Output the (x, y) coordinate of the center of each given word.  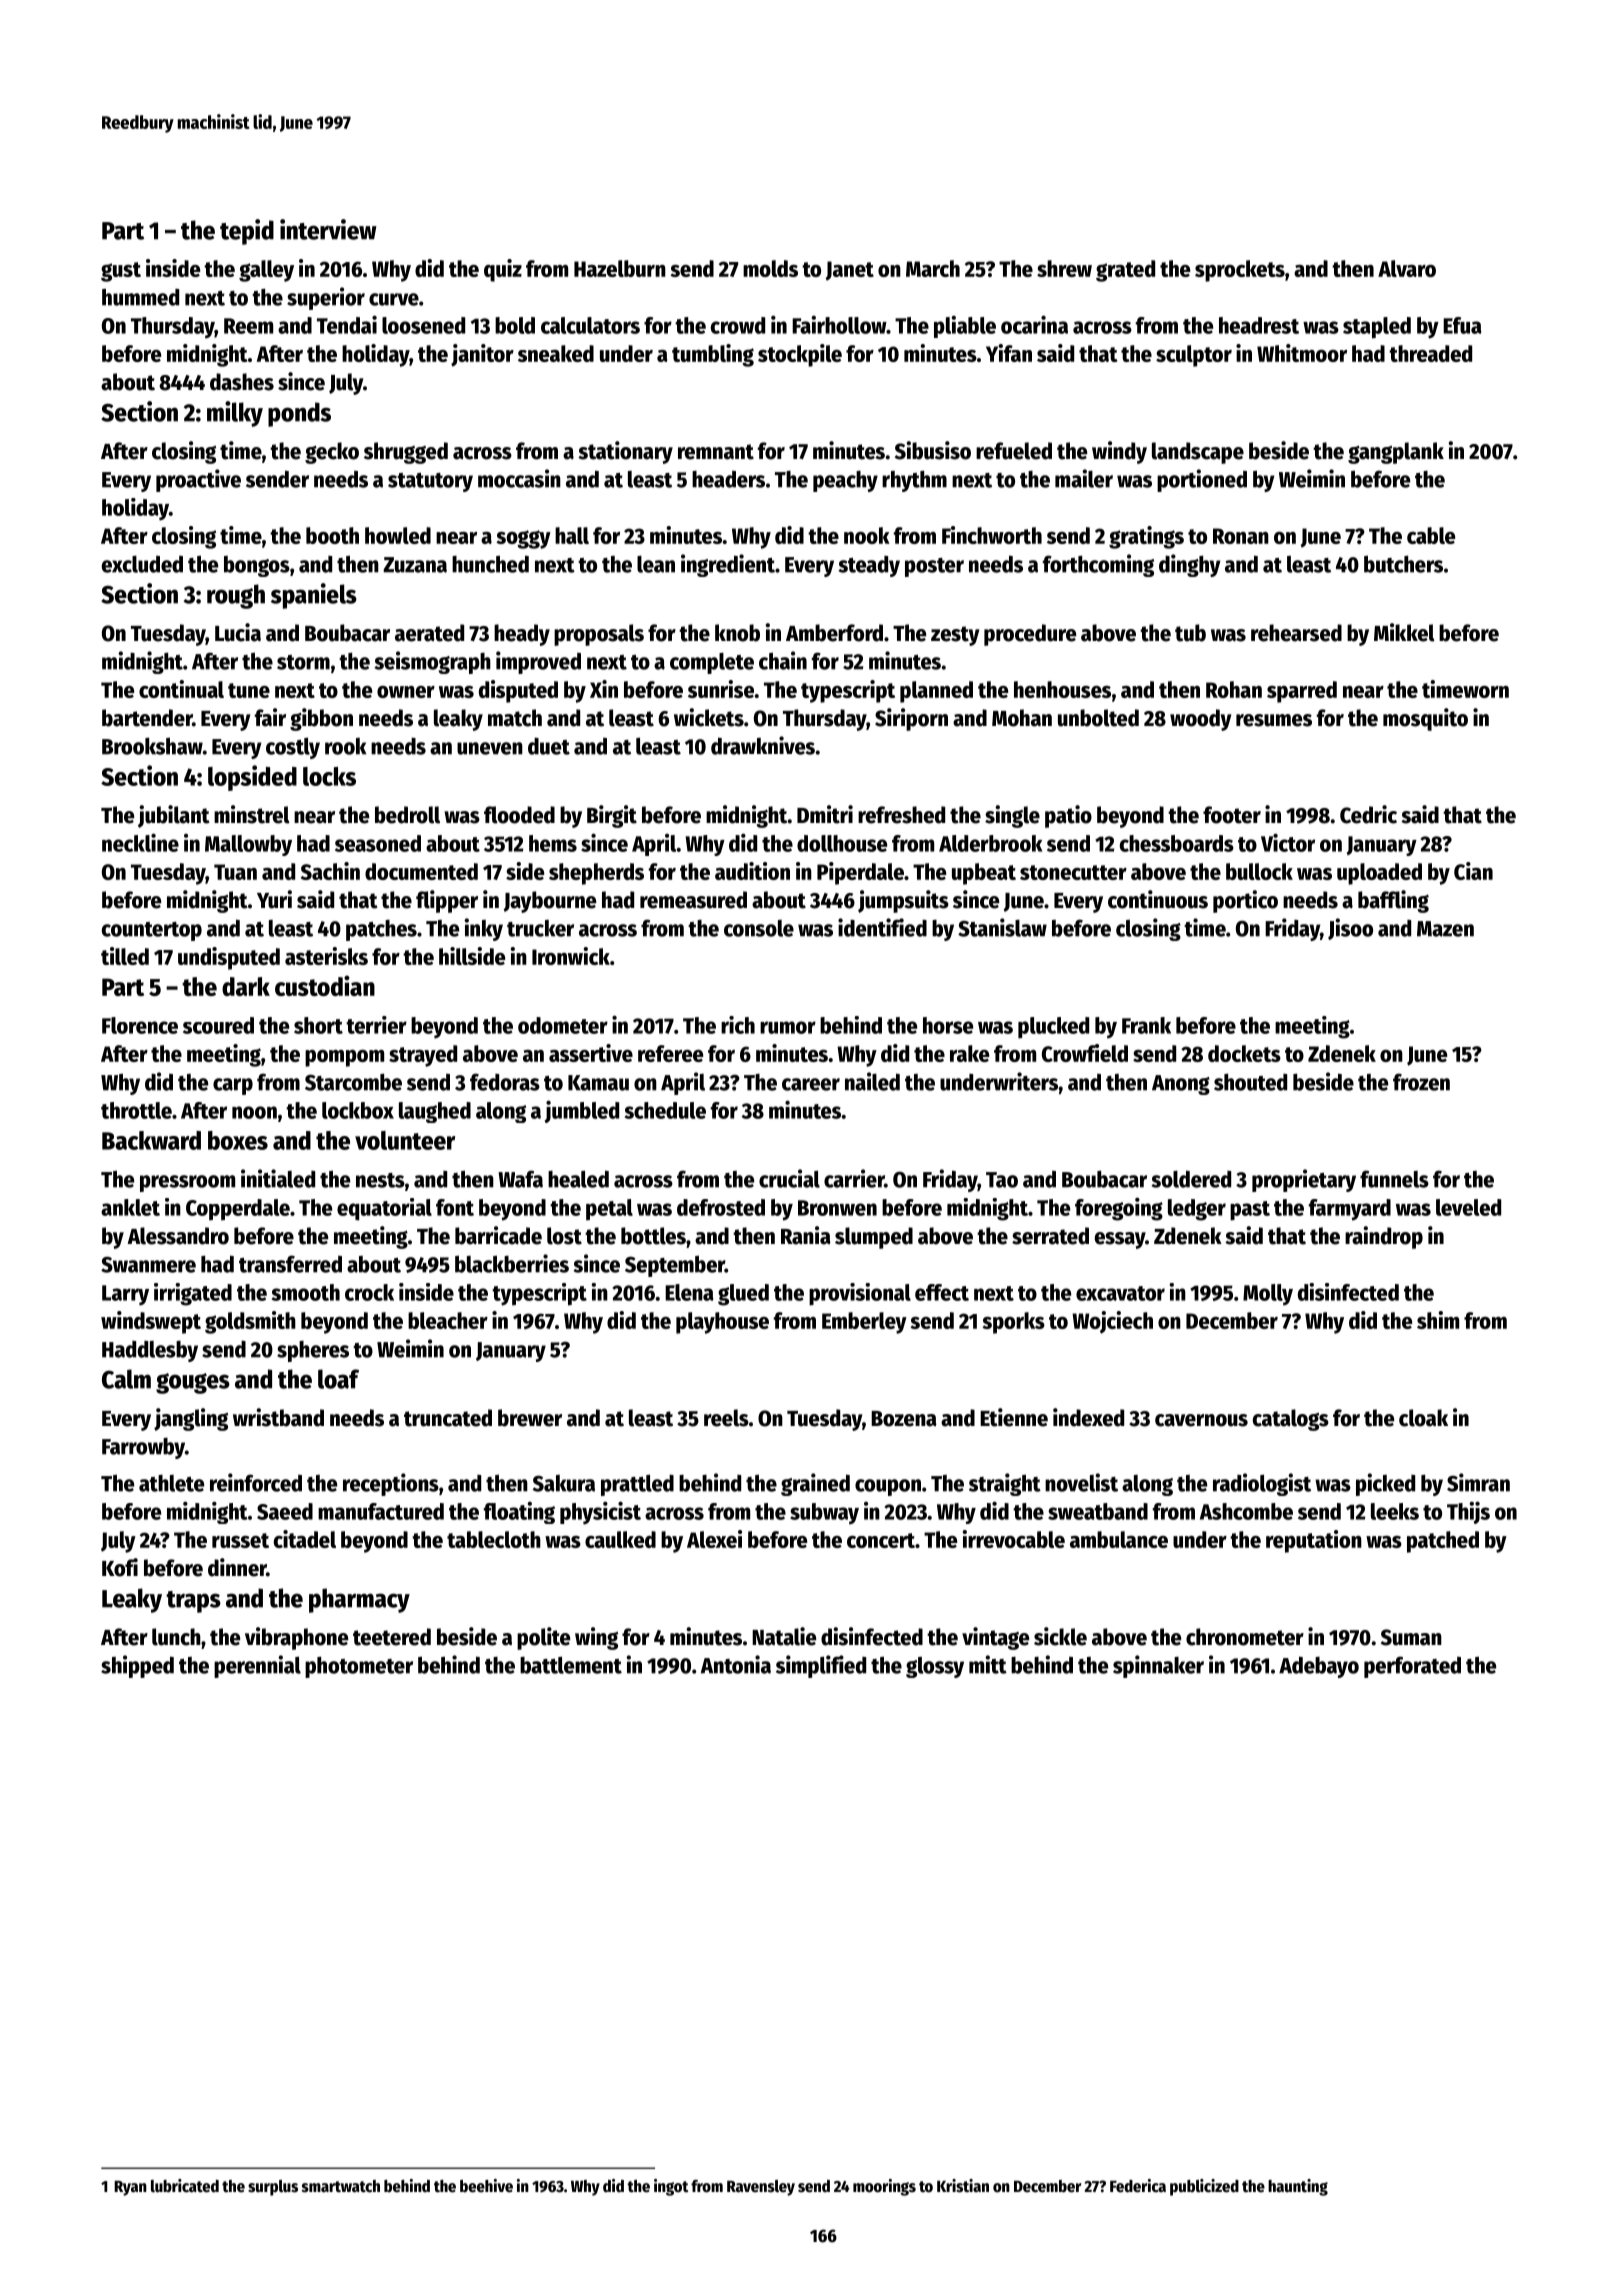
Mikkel (1404, 632)
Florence (140, 1025)
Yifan (1009, 353)
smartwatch (341, 2186)
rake (969, 1053)
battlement (571, 1665)
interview (328, 229)
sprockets (1240, 271)
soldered (1191, 1179)
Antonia (736, 1664)
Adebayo (1319, 1667)
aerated (429, 633)
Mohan (1022, 718)
